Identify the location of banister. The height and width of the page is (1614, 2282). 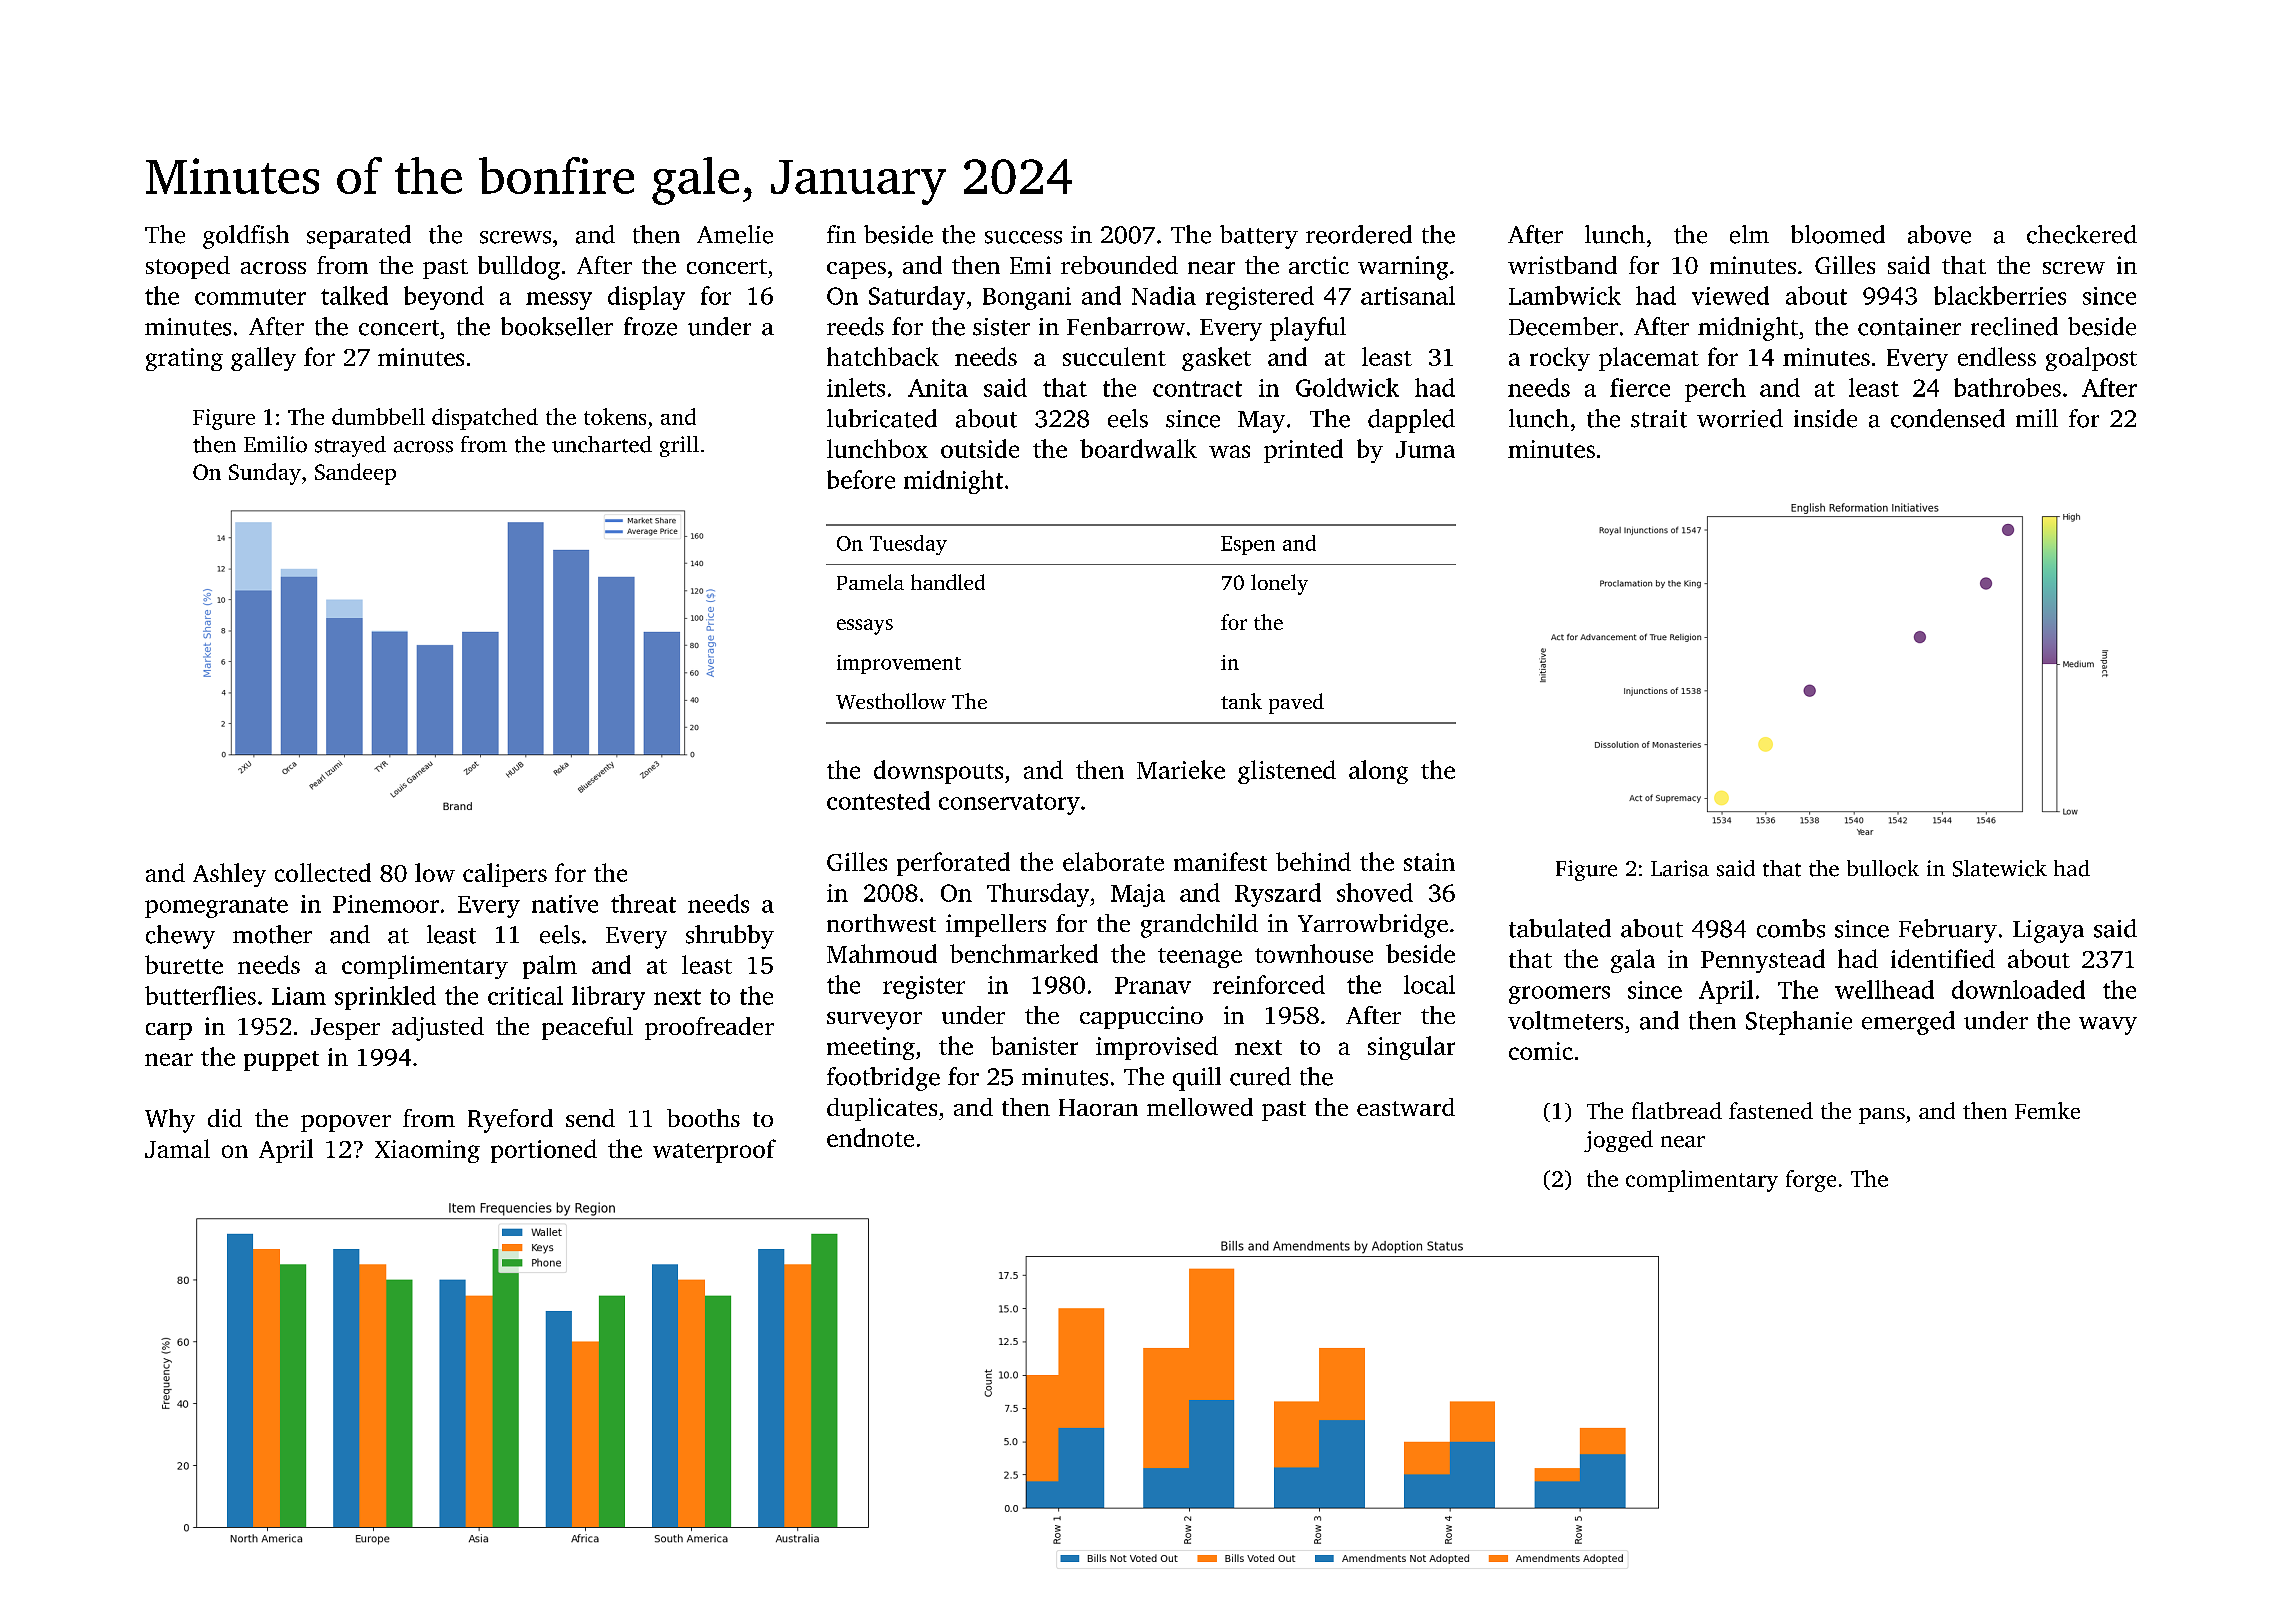
(1034, 1045).
